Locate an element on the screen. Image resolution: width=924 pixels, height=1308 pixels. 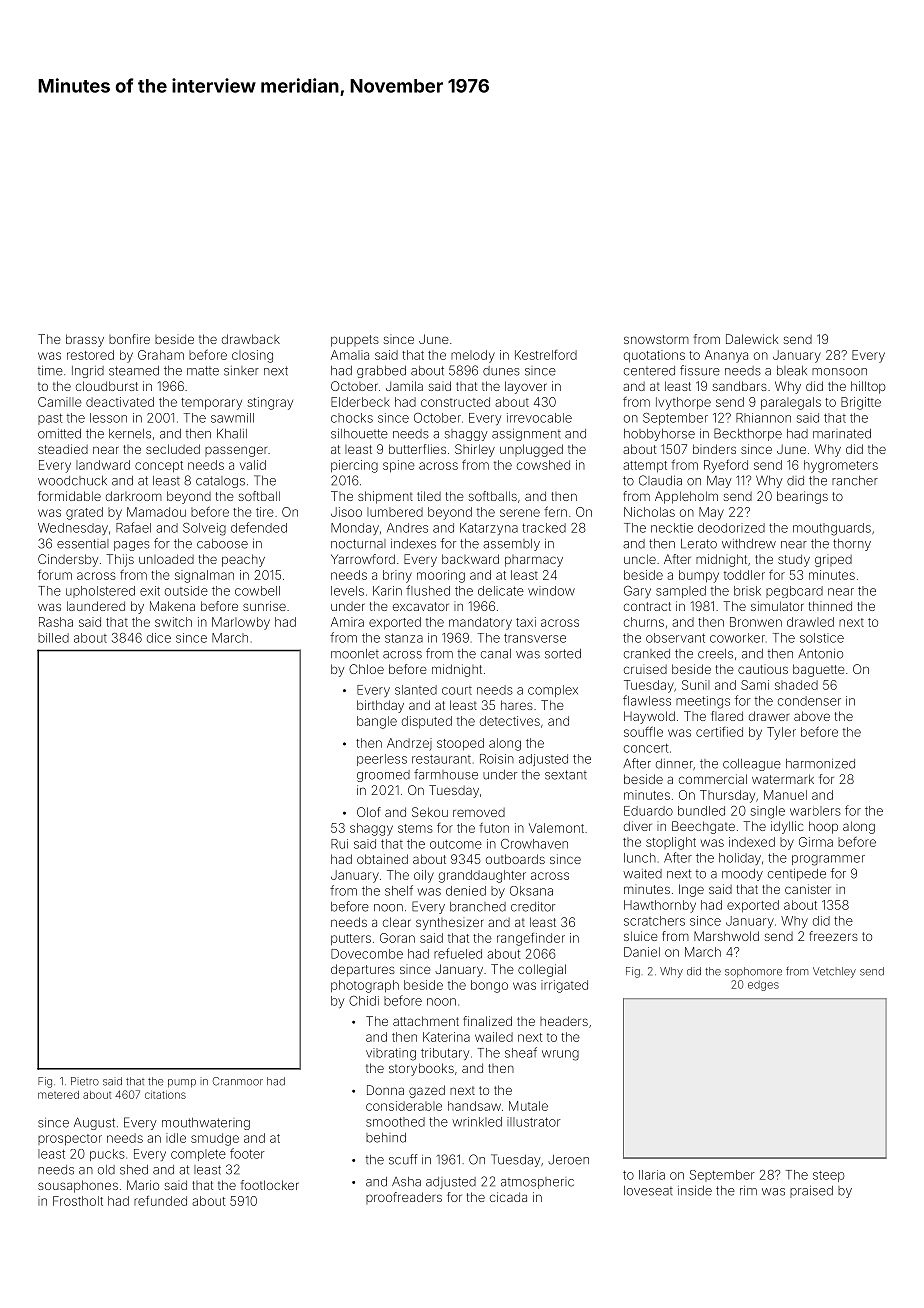
dinner is located at coordinates (674, 764).
